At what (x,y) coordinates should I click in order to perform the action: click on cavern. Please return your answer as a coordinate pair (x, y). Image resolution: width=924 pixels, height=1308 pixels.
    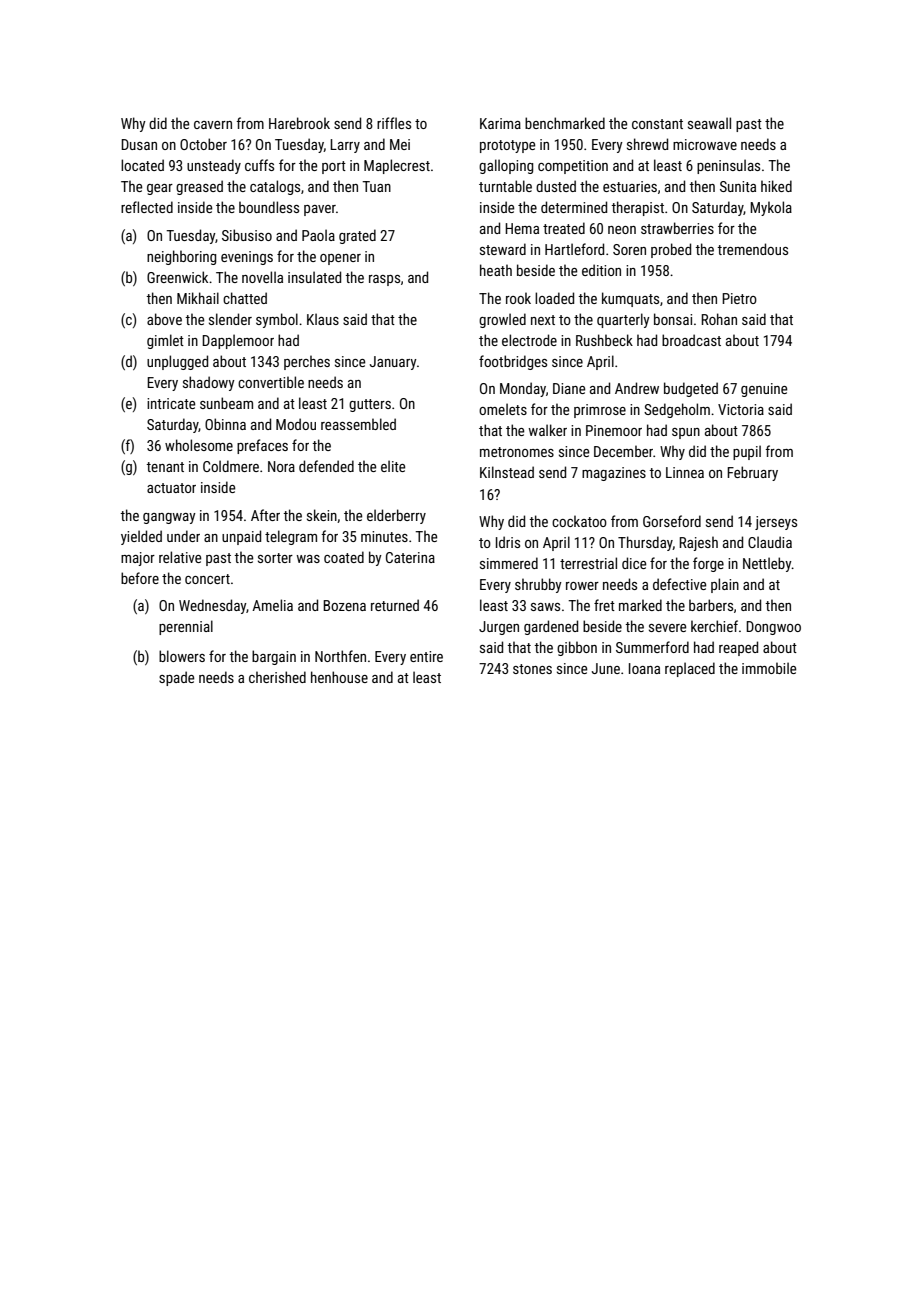
    Looking at the image, I should click on (213, 125).
